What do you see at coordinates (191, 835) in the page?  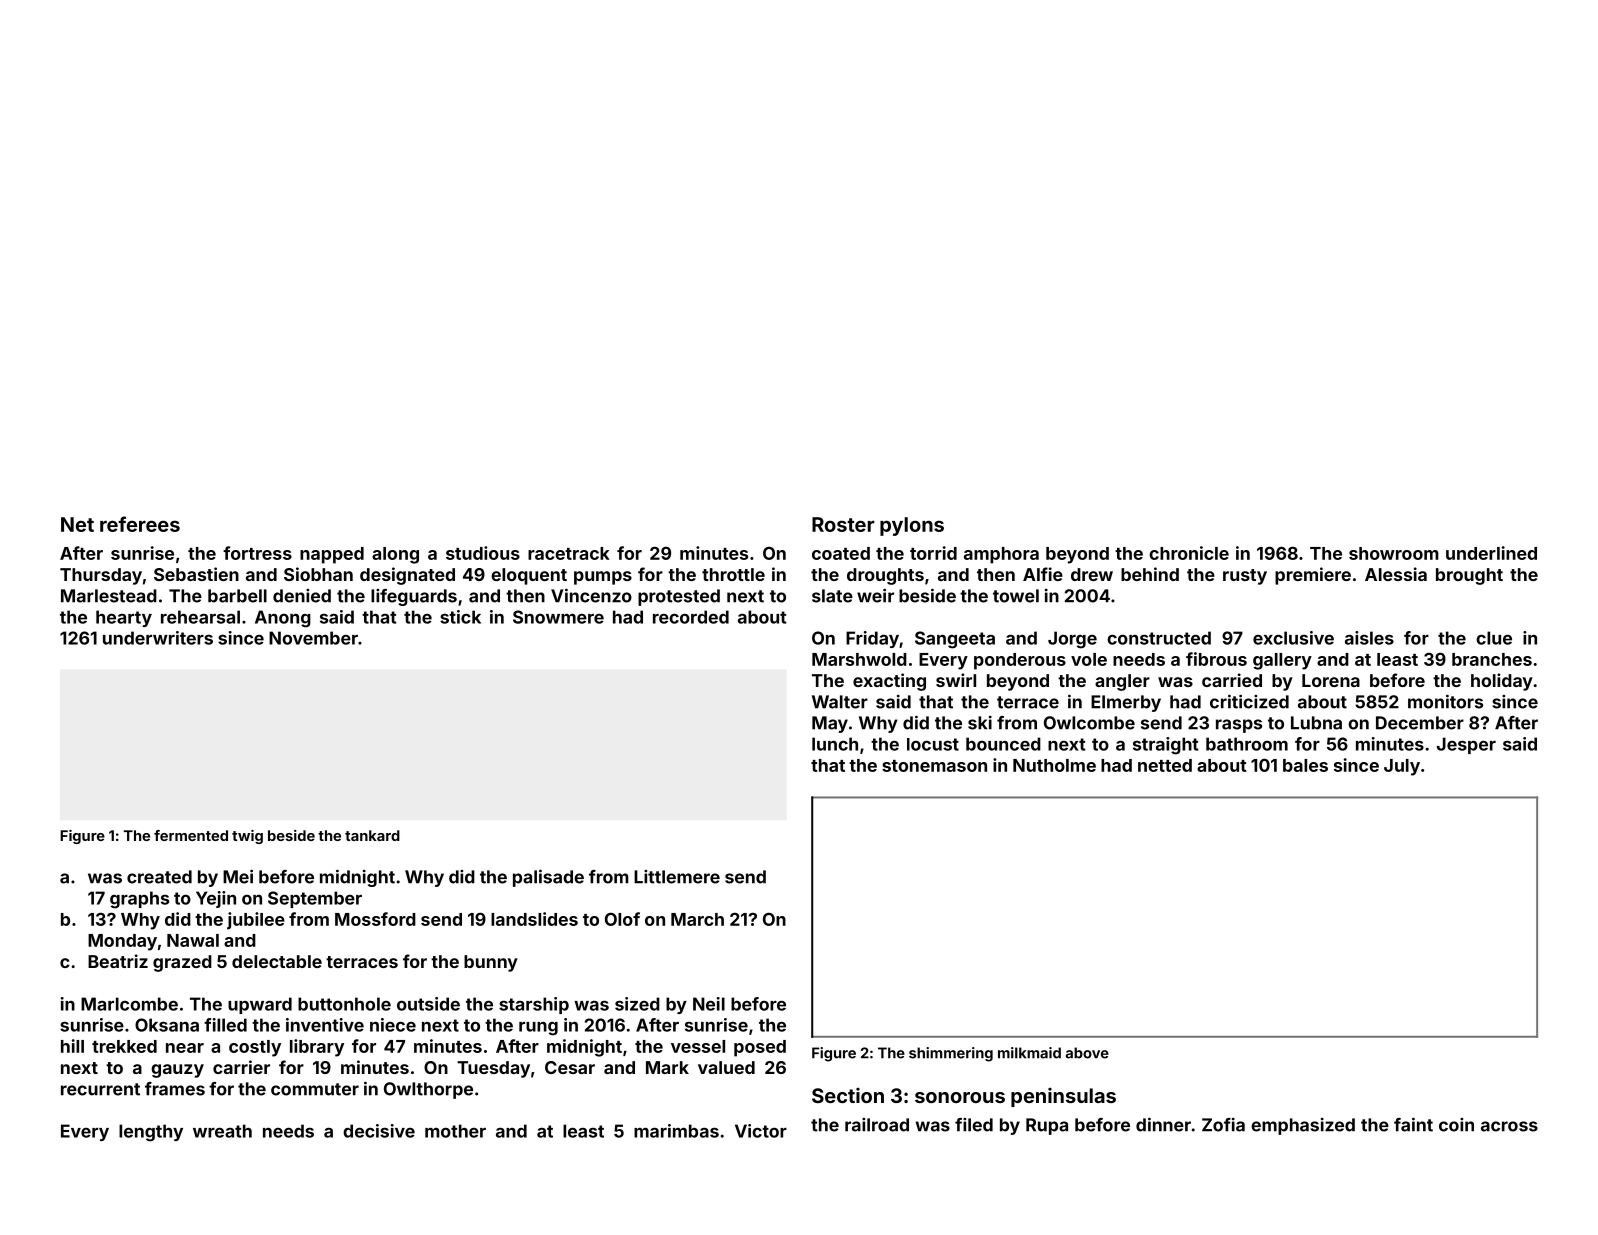 I see `fermented` at bounding box center [191, 835].
